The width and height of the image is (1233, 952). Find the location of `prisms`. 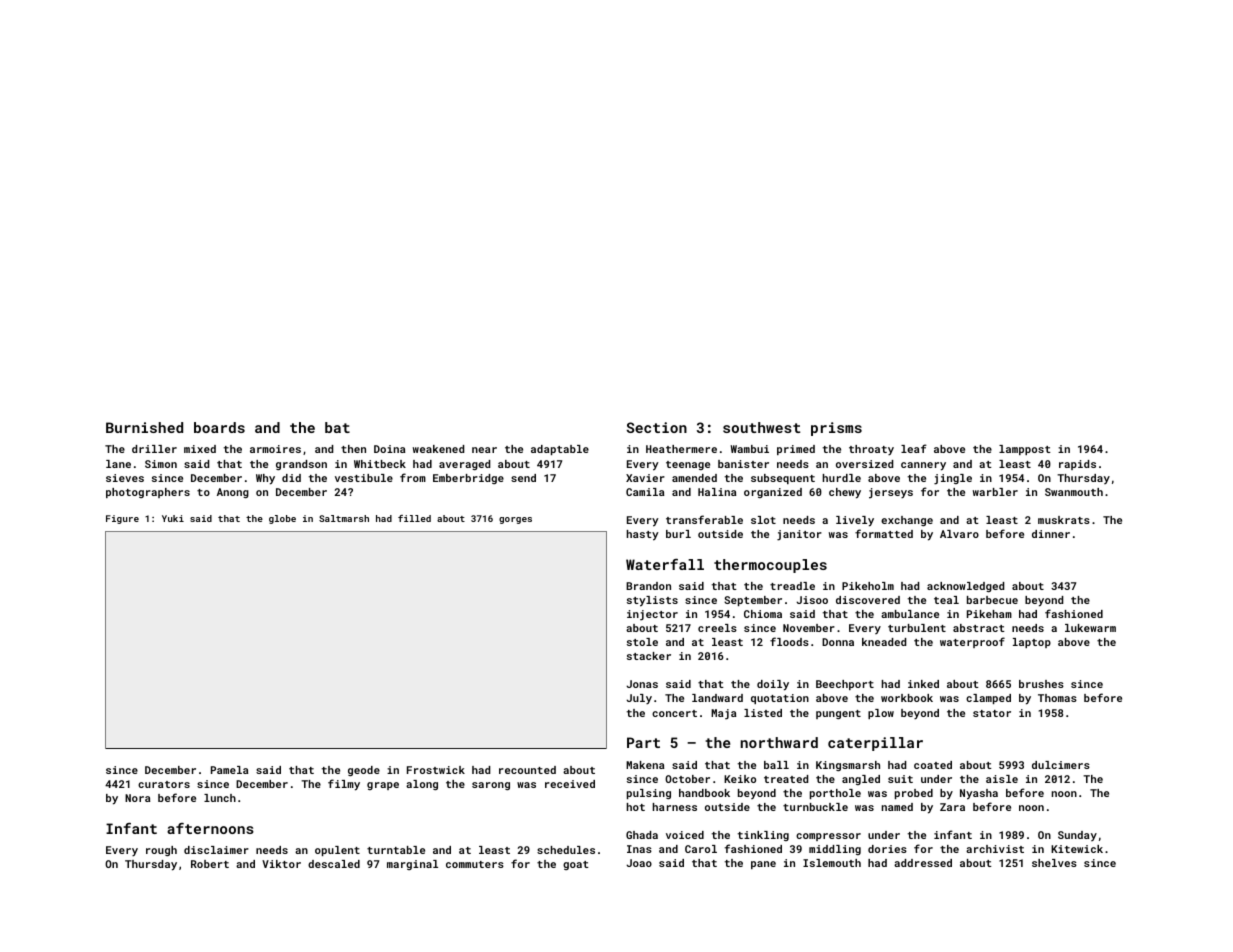

prisms is located at coordinates (836, 429).
